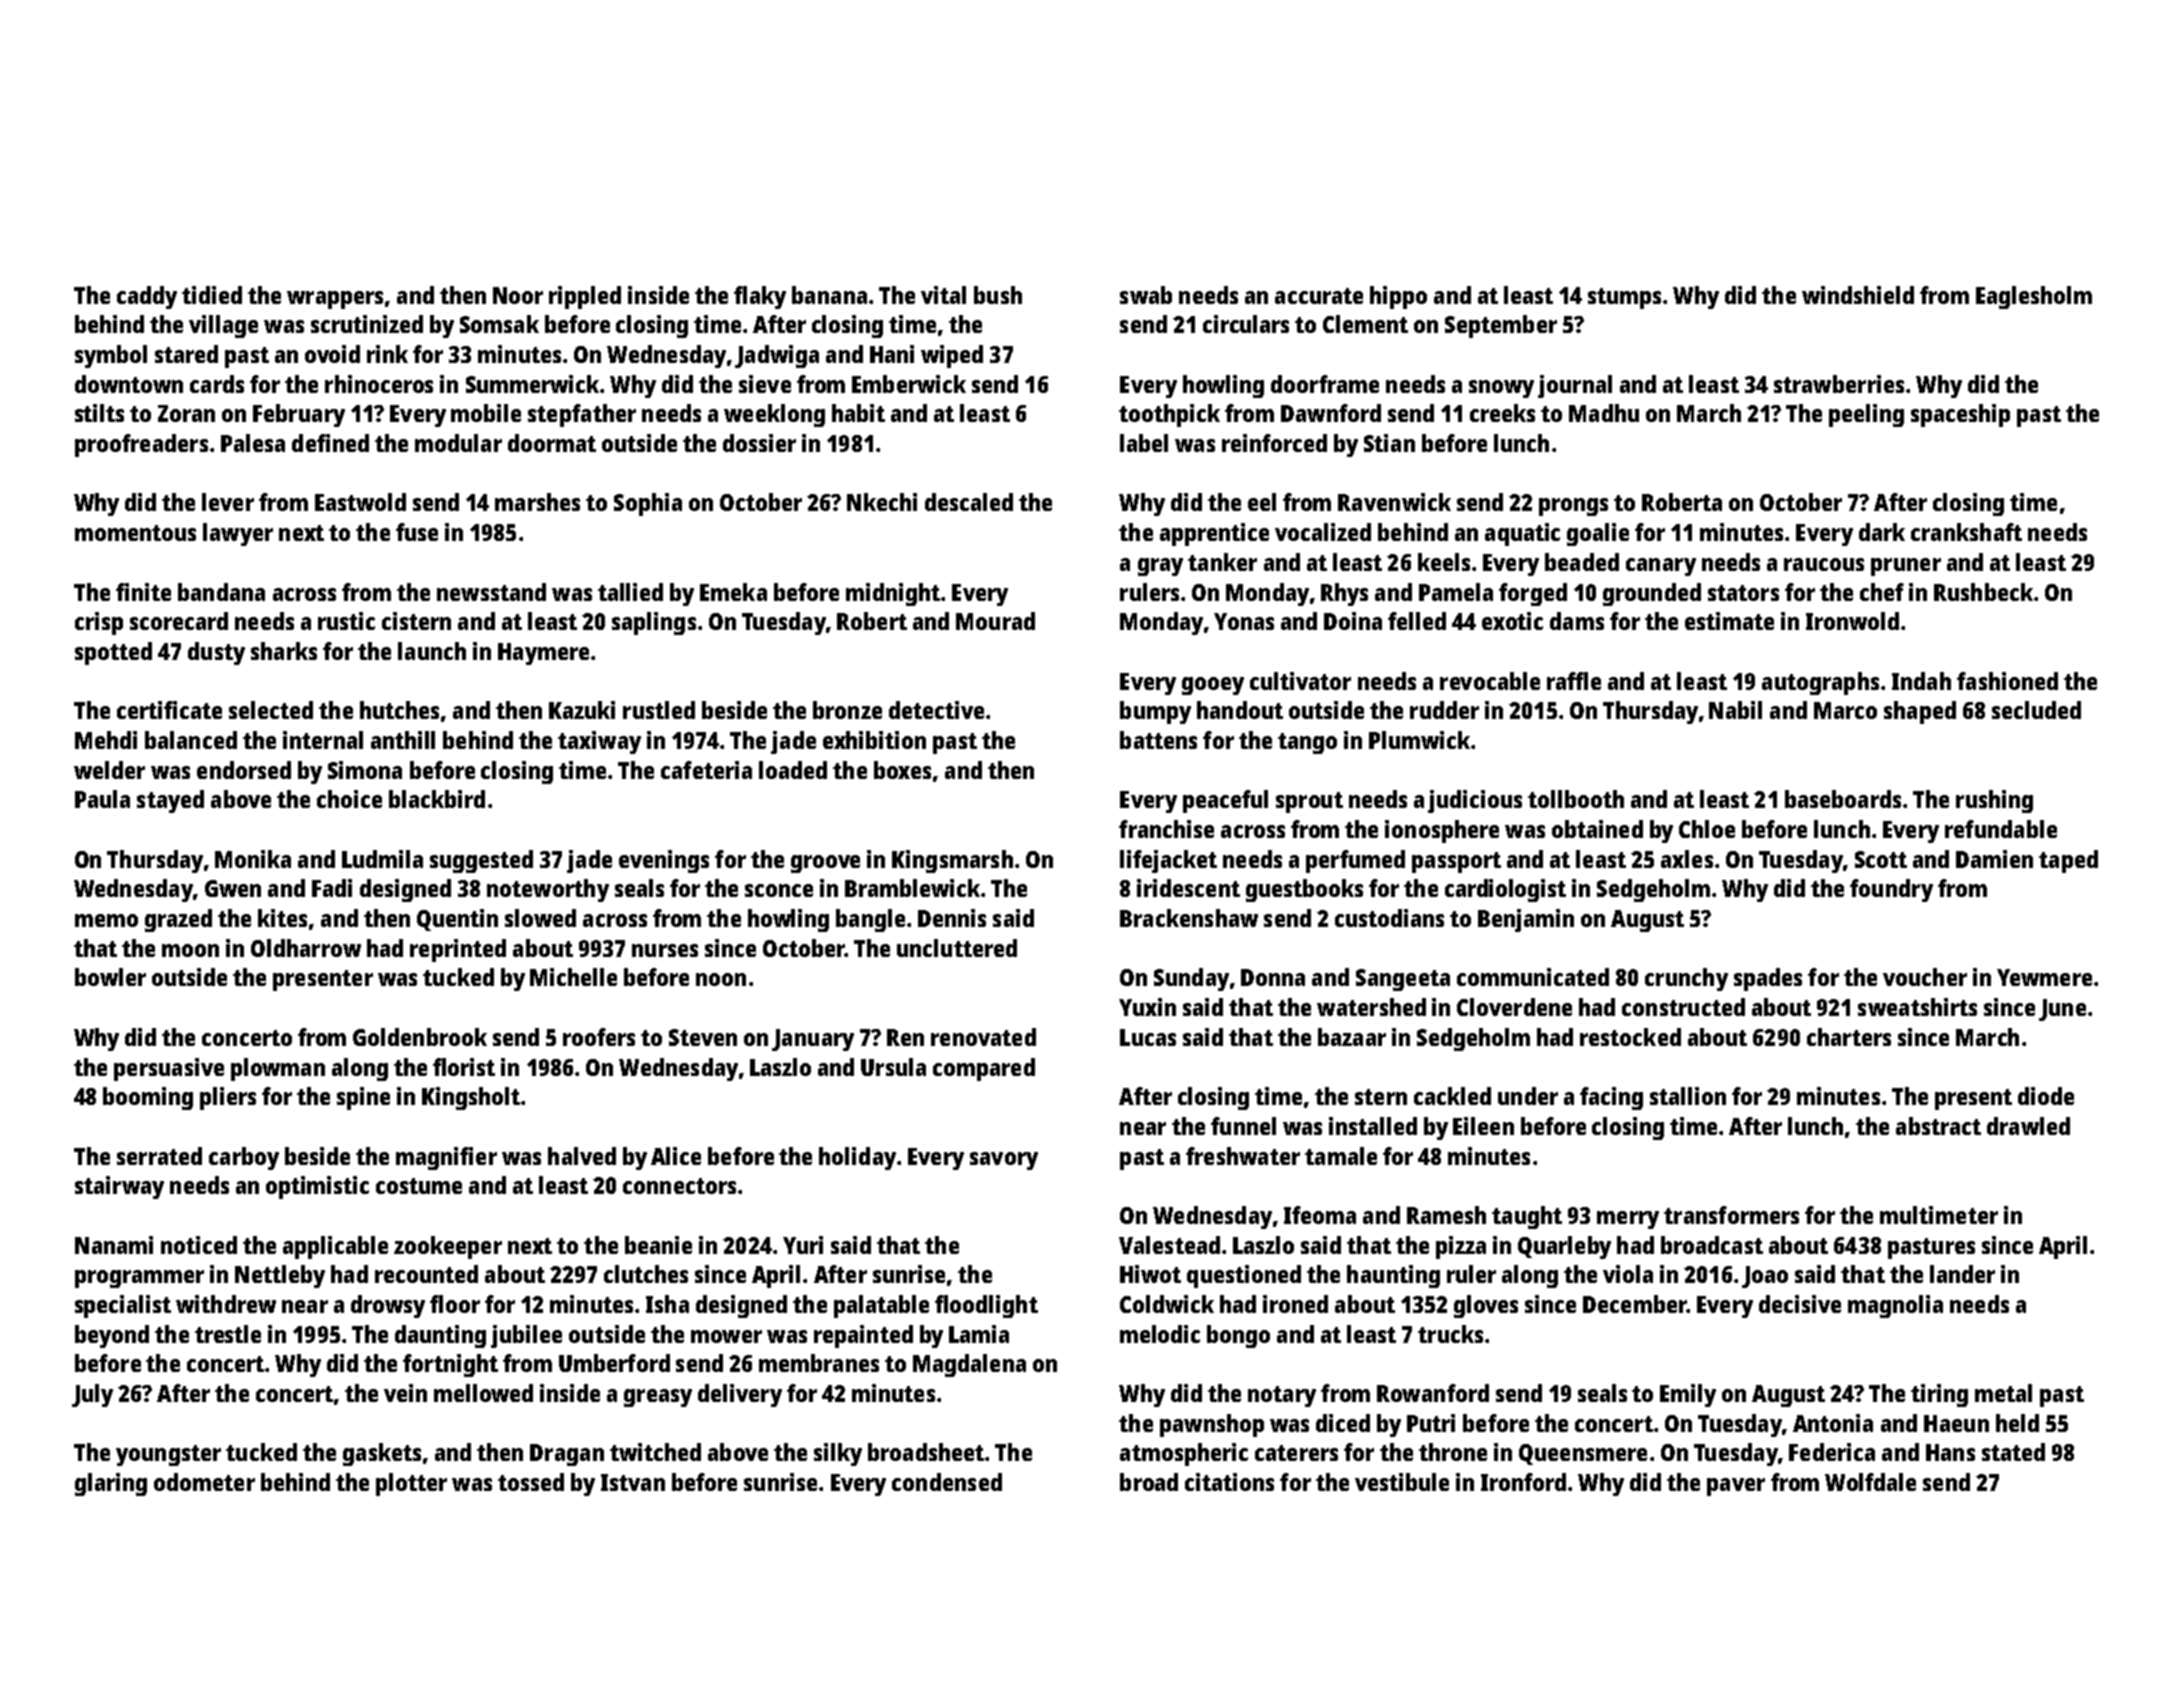  Describe the element at coordinates (947, 1482) in the screenshot. I see `condensed` at that location.
